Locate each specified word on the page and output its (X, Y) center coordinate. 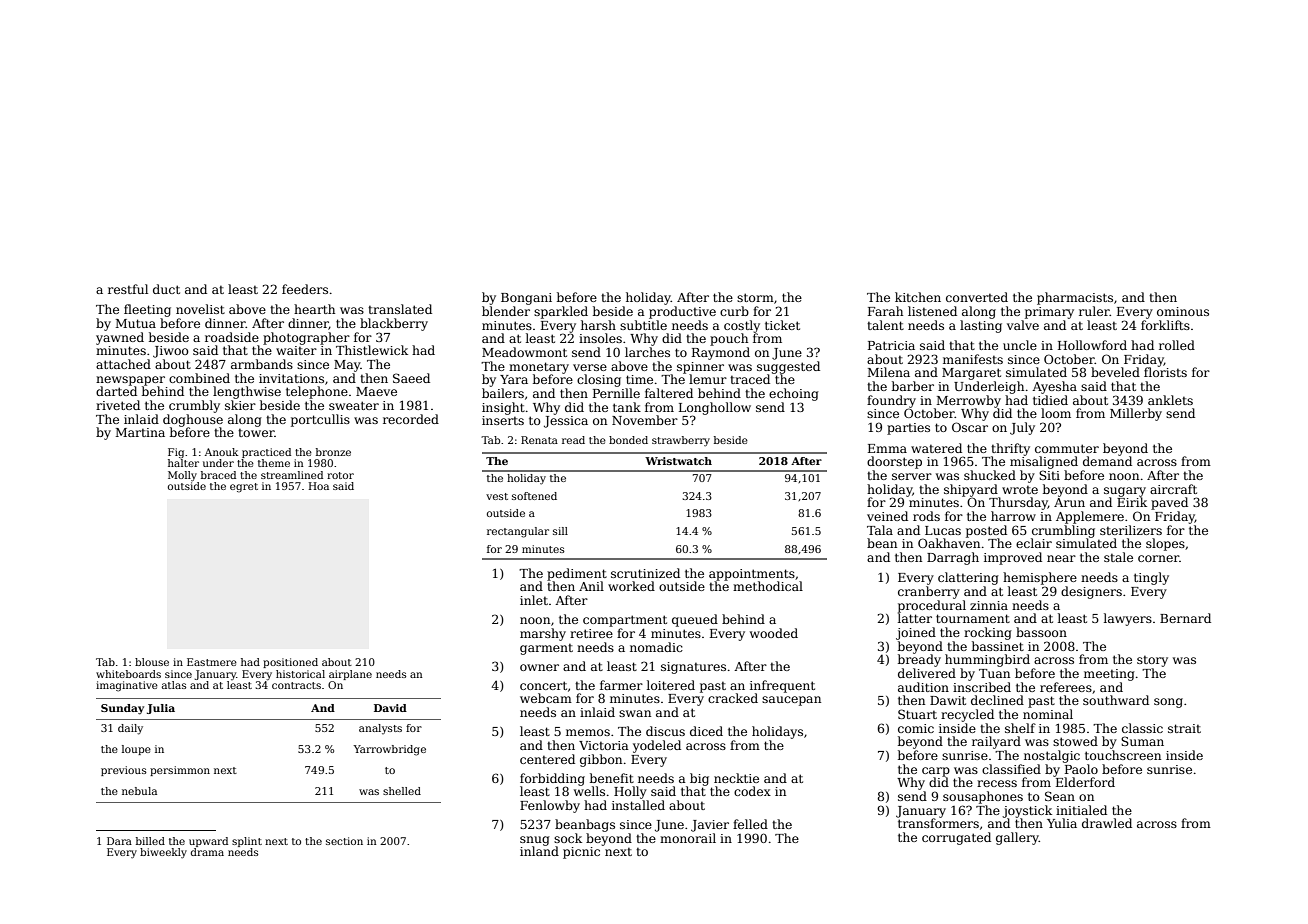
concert (543, 685)
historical (300, 674)
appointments (752, 575)
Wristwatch (678, 461)
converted (977, 297)
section (344, 841)
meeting (1109, 675)
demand (1107, 461)
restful (128, 289)
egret (244, 488)
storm (755, 297)
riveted (118, 405)
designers (1091, 592)
